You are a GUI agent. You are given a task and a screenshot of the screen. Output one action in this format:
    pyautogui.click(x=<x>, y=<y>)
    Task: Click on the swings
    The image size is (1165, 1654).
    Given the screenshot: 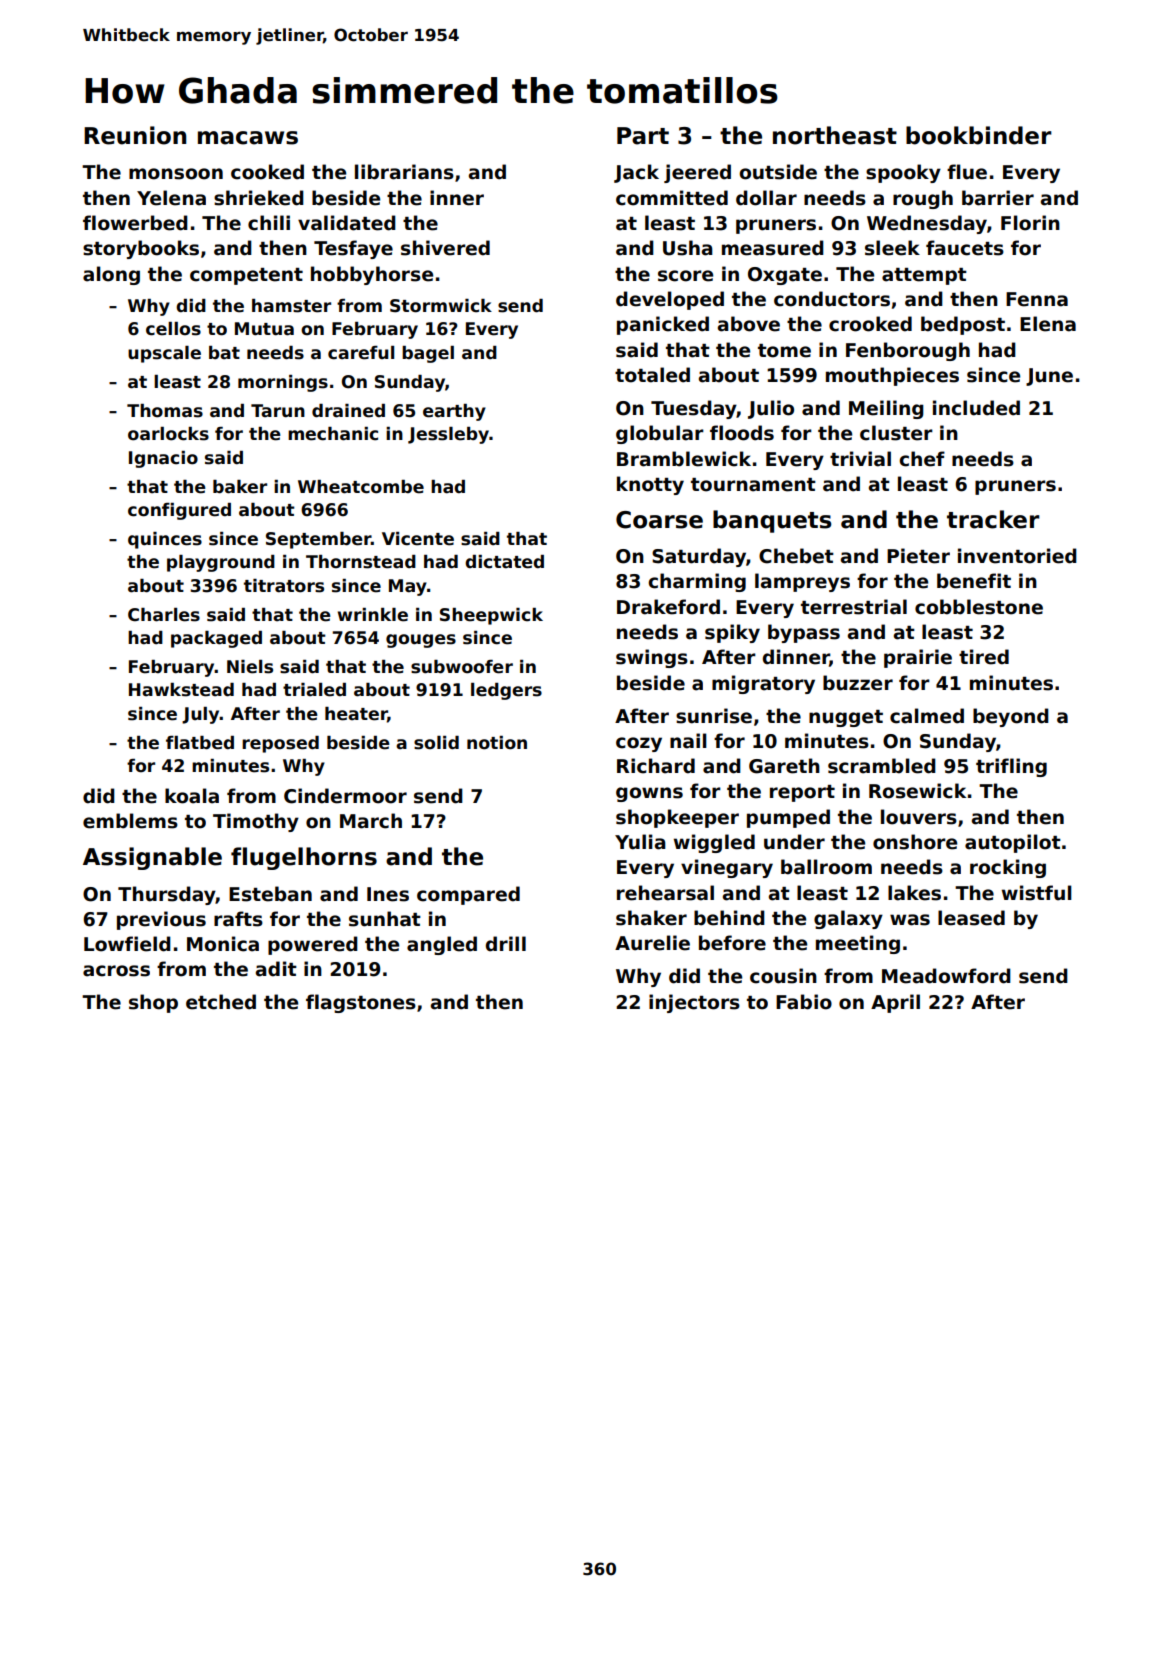 What is the action you would take?
    pyautogui.click(x=652, y=658)
